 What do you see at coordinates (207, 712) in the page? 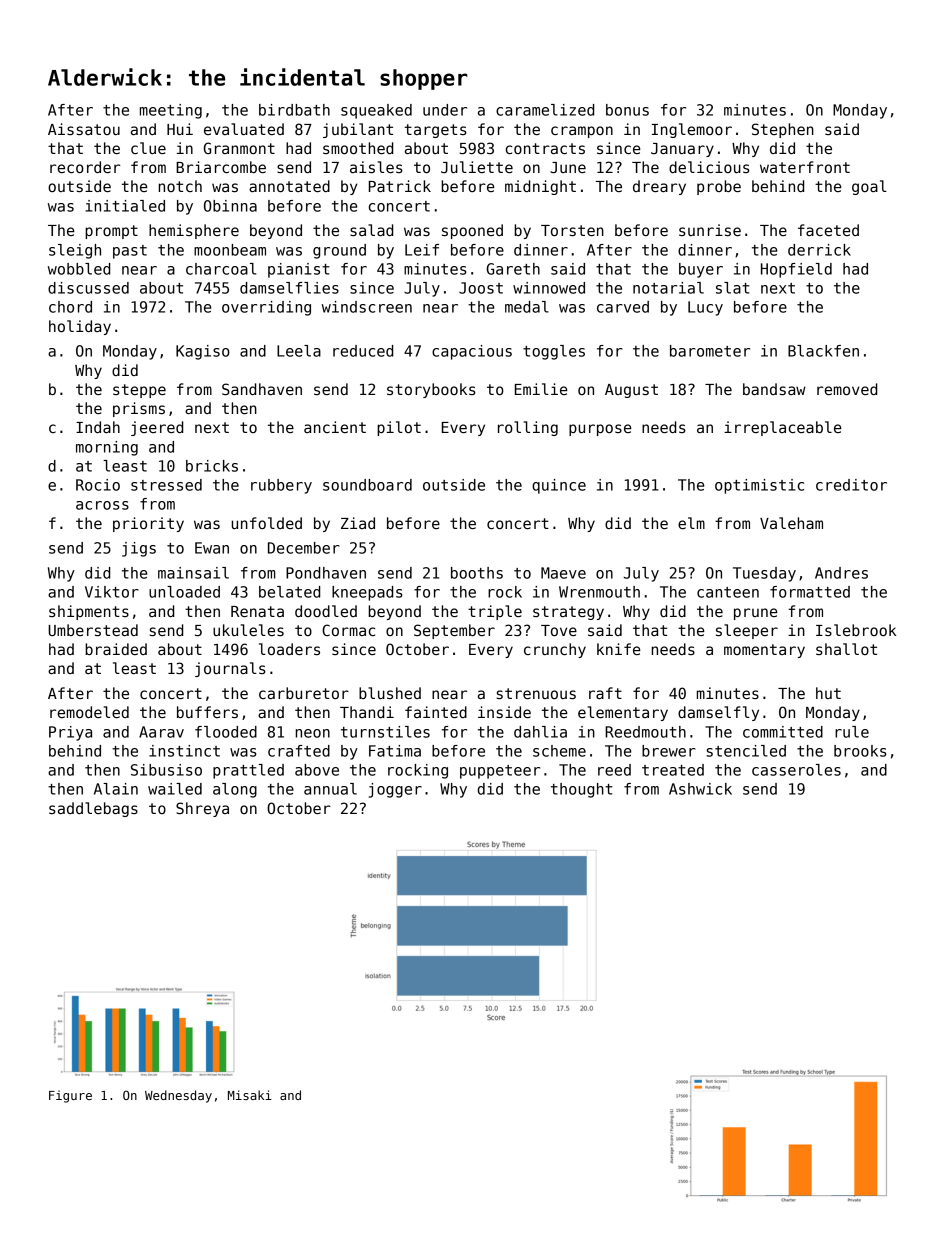
I see `buffers` at bounding box center [207, 712].
